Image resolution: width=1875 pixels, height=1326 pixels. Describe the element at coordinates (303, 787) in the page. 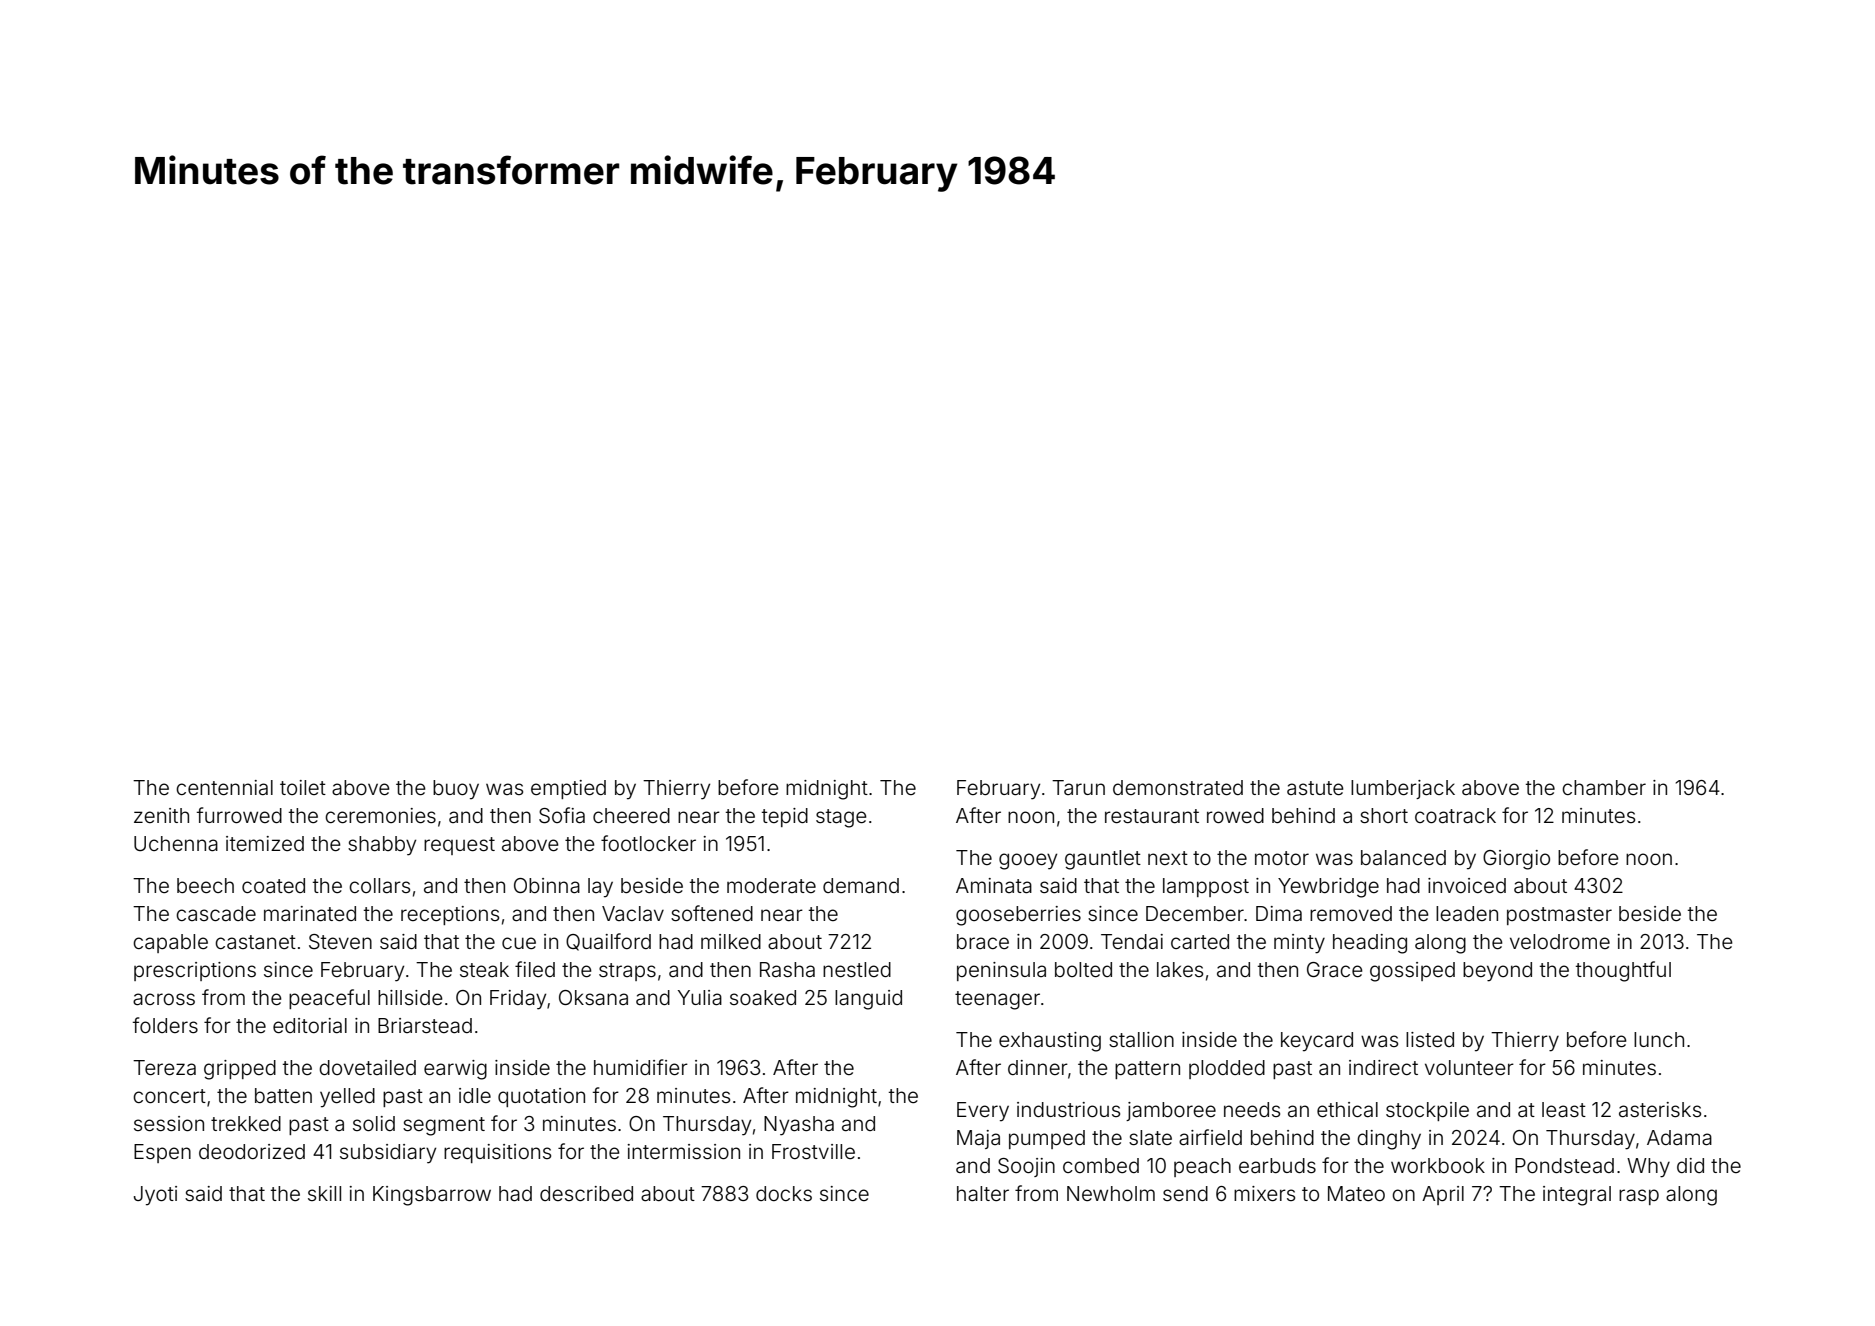

I see `toilet` at that location.
